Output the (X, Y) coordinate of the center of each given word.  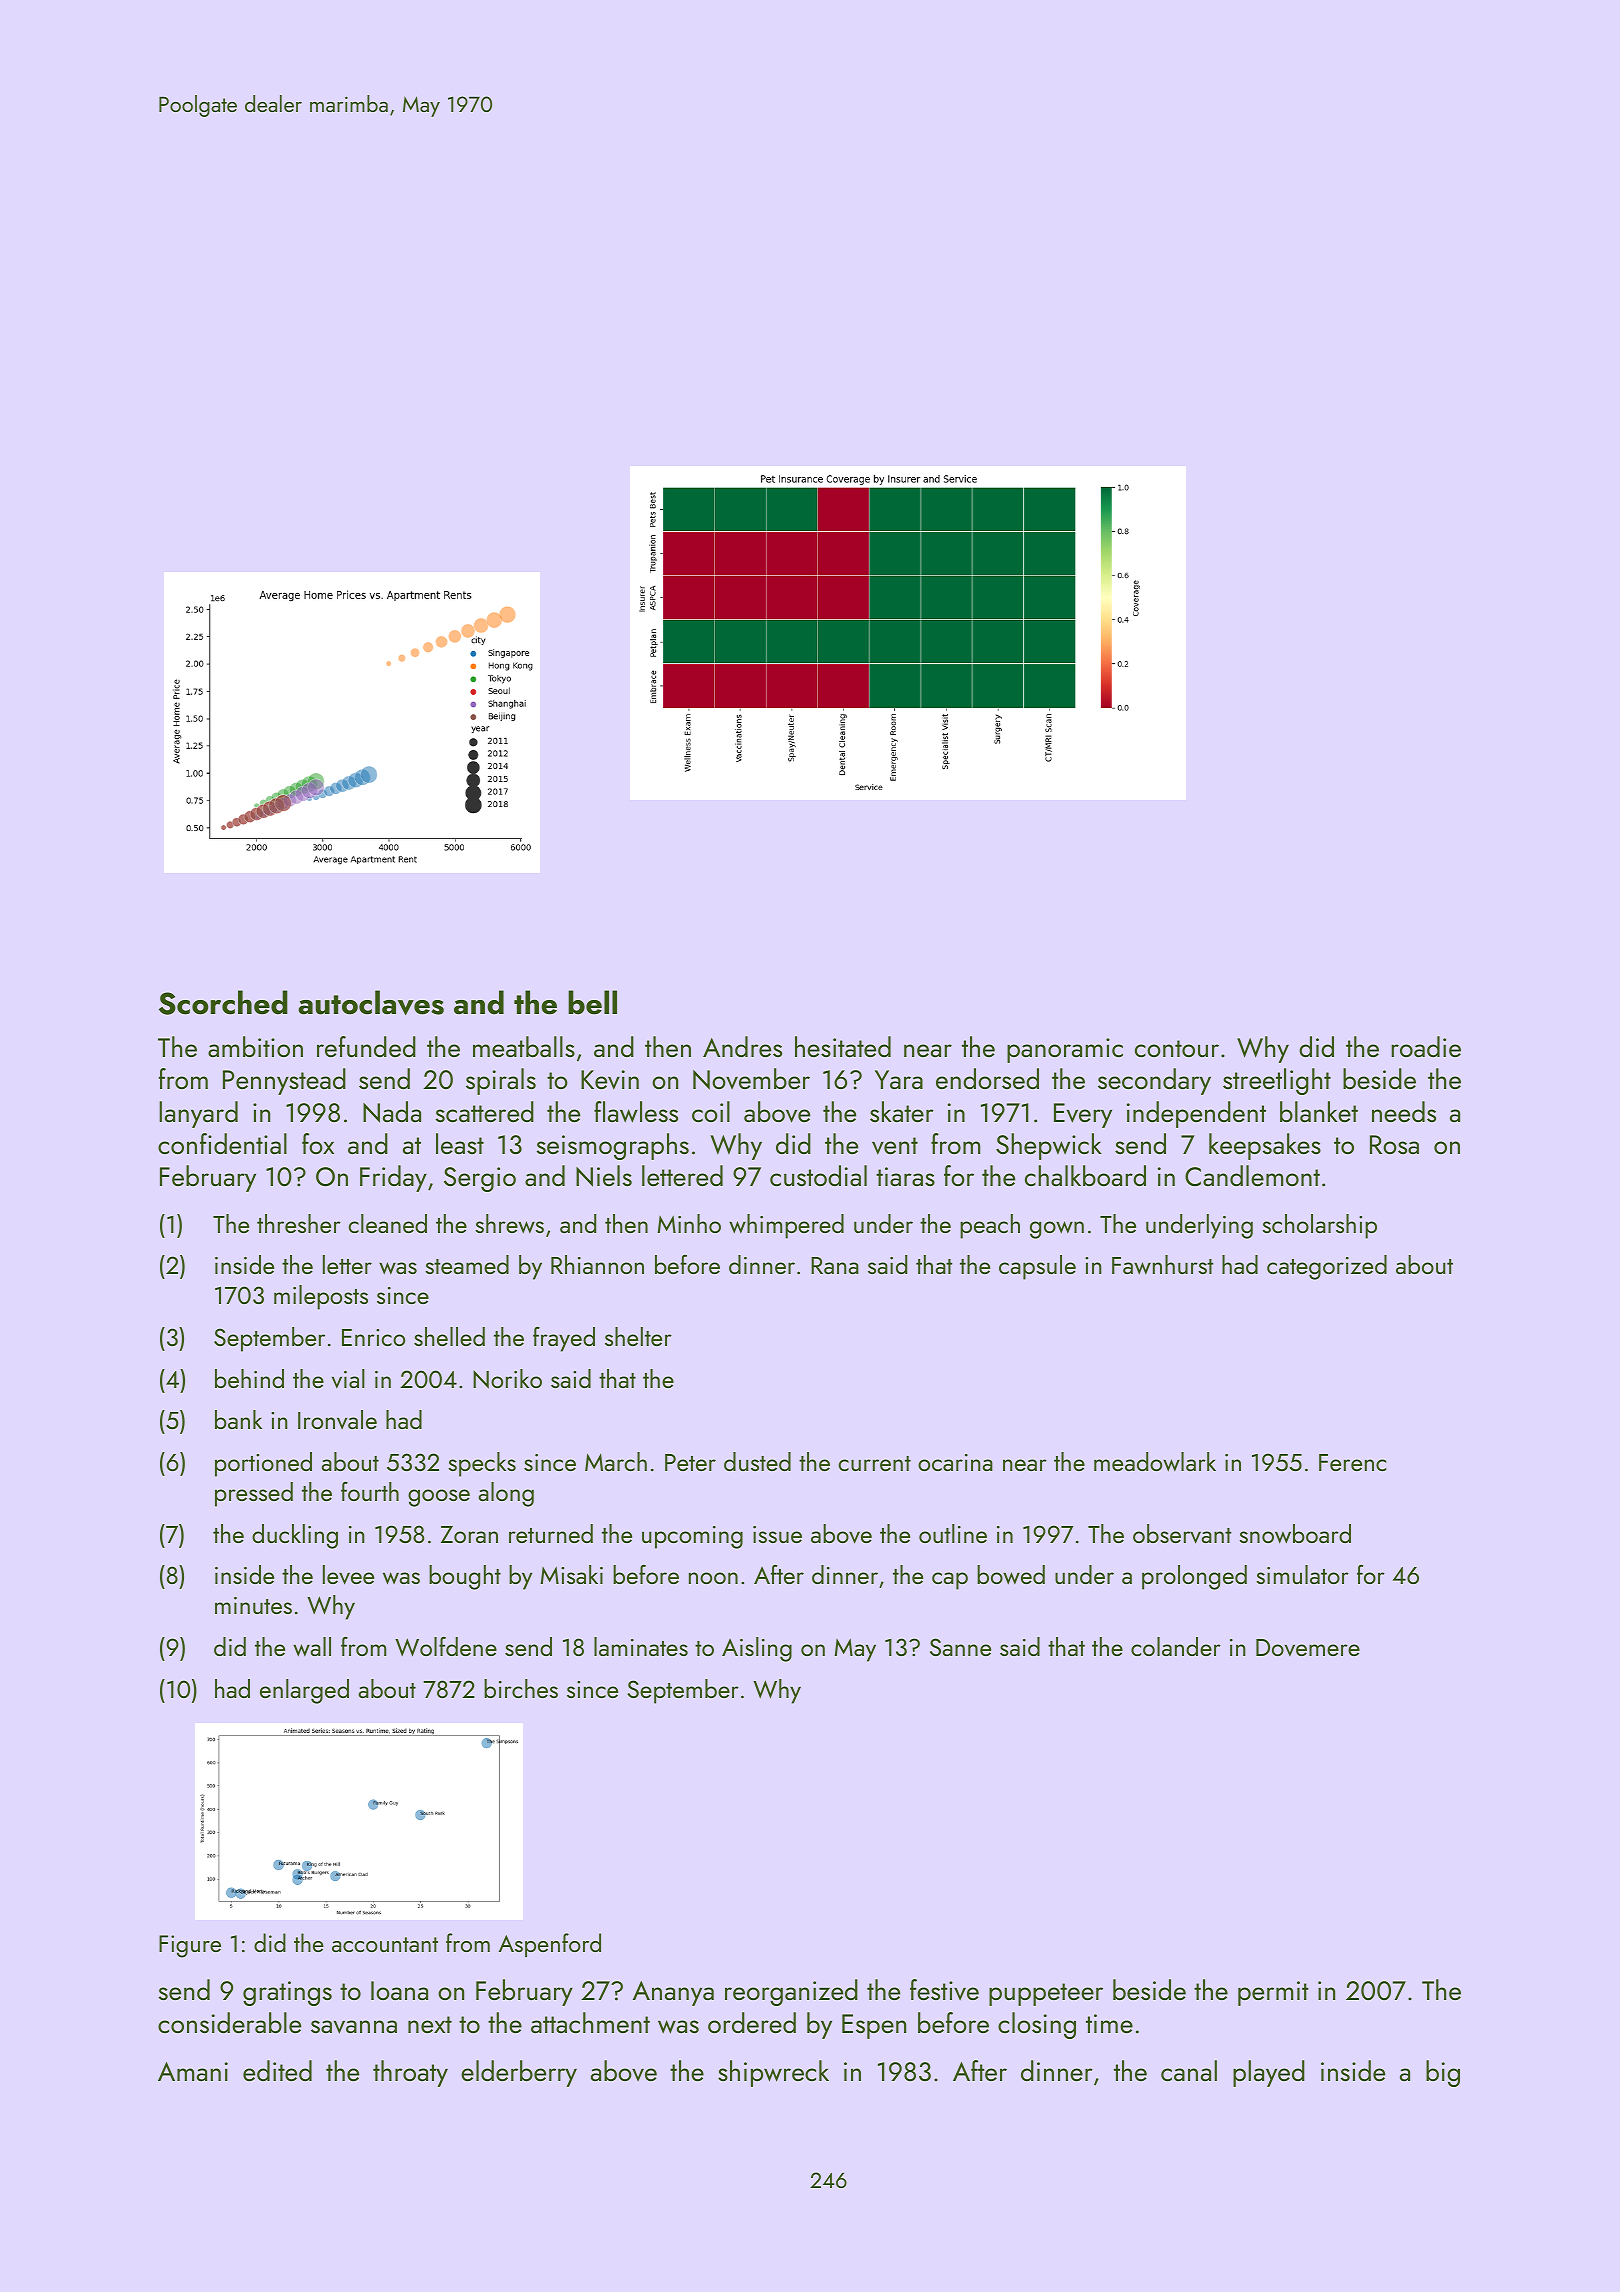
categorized (1327, 1267)
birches (521, 1688)
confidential (222, 1143)
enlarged (304, 1691)
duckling (295, 1536)
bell (592, 1002)
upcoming (692, 1537)
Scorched (223, 1002)
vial (348, 1379)
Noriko (507, 1379)
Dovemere (1308, 1648)
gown (1057, 1230)
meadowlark (1155, 1462)
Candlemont (1252, 1175)
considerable (229, 2022)
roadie (1426, 1046)
